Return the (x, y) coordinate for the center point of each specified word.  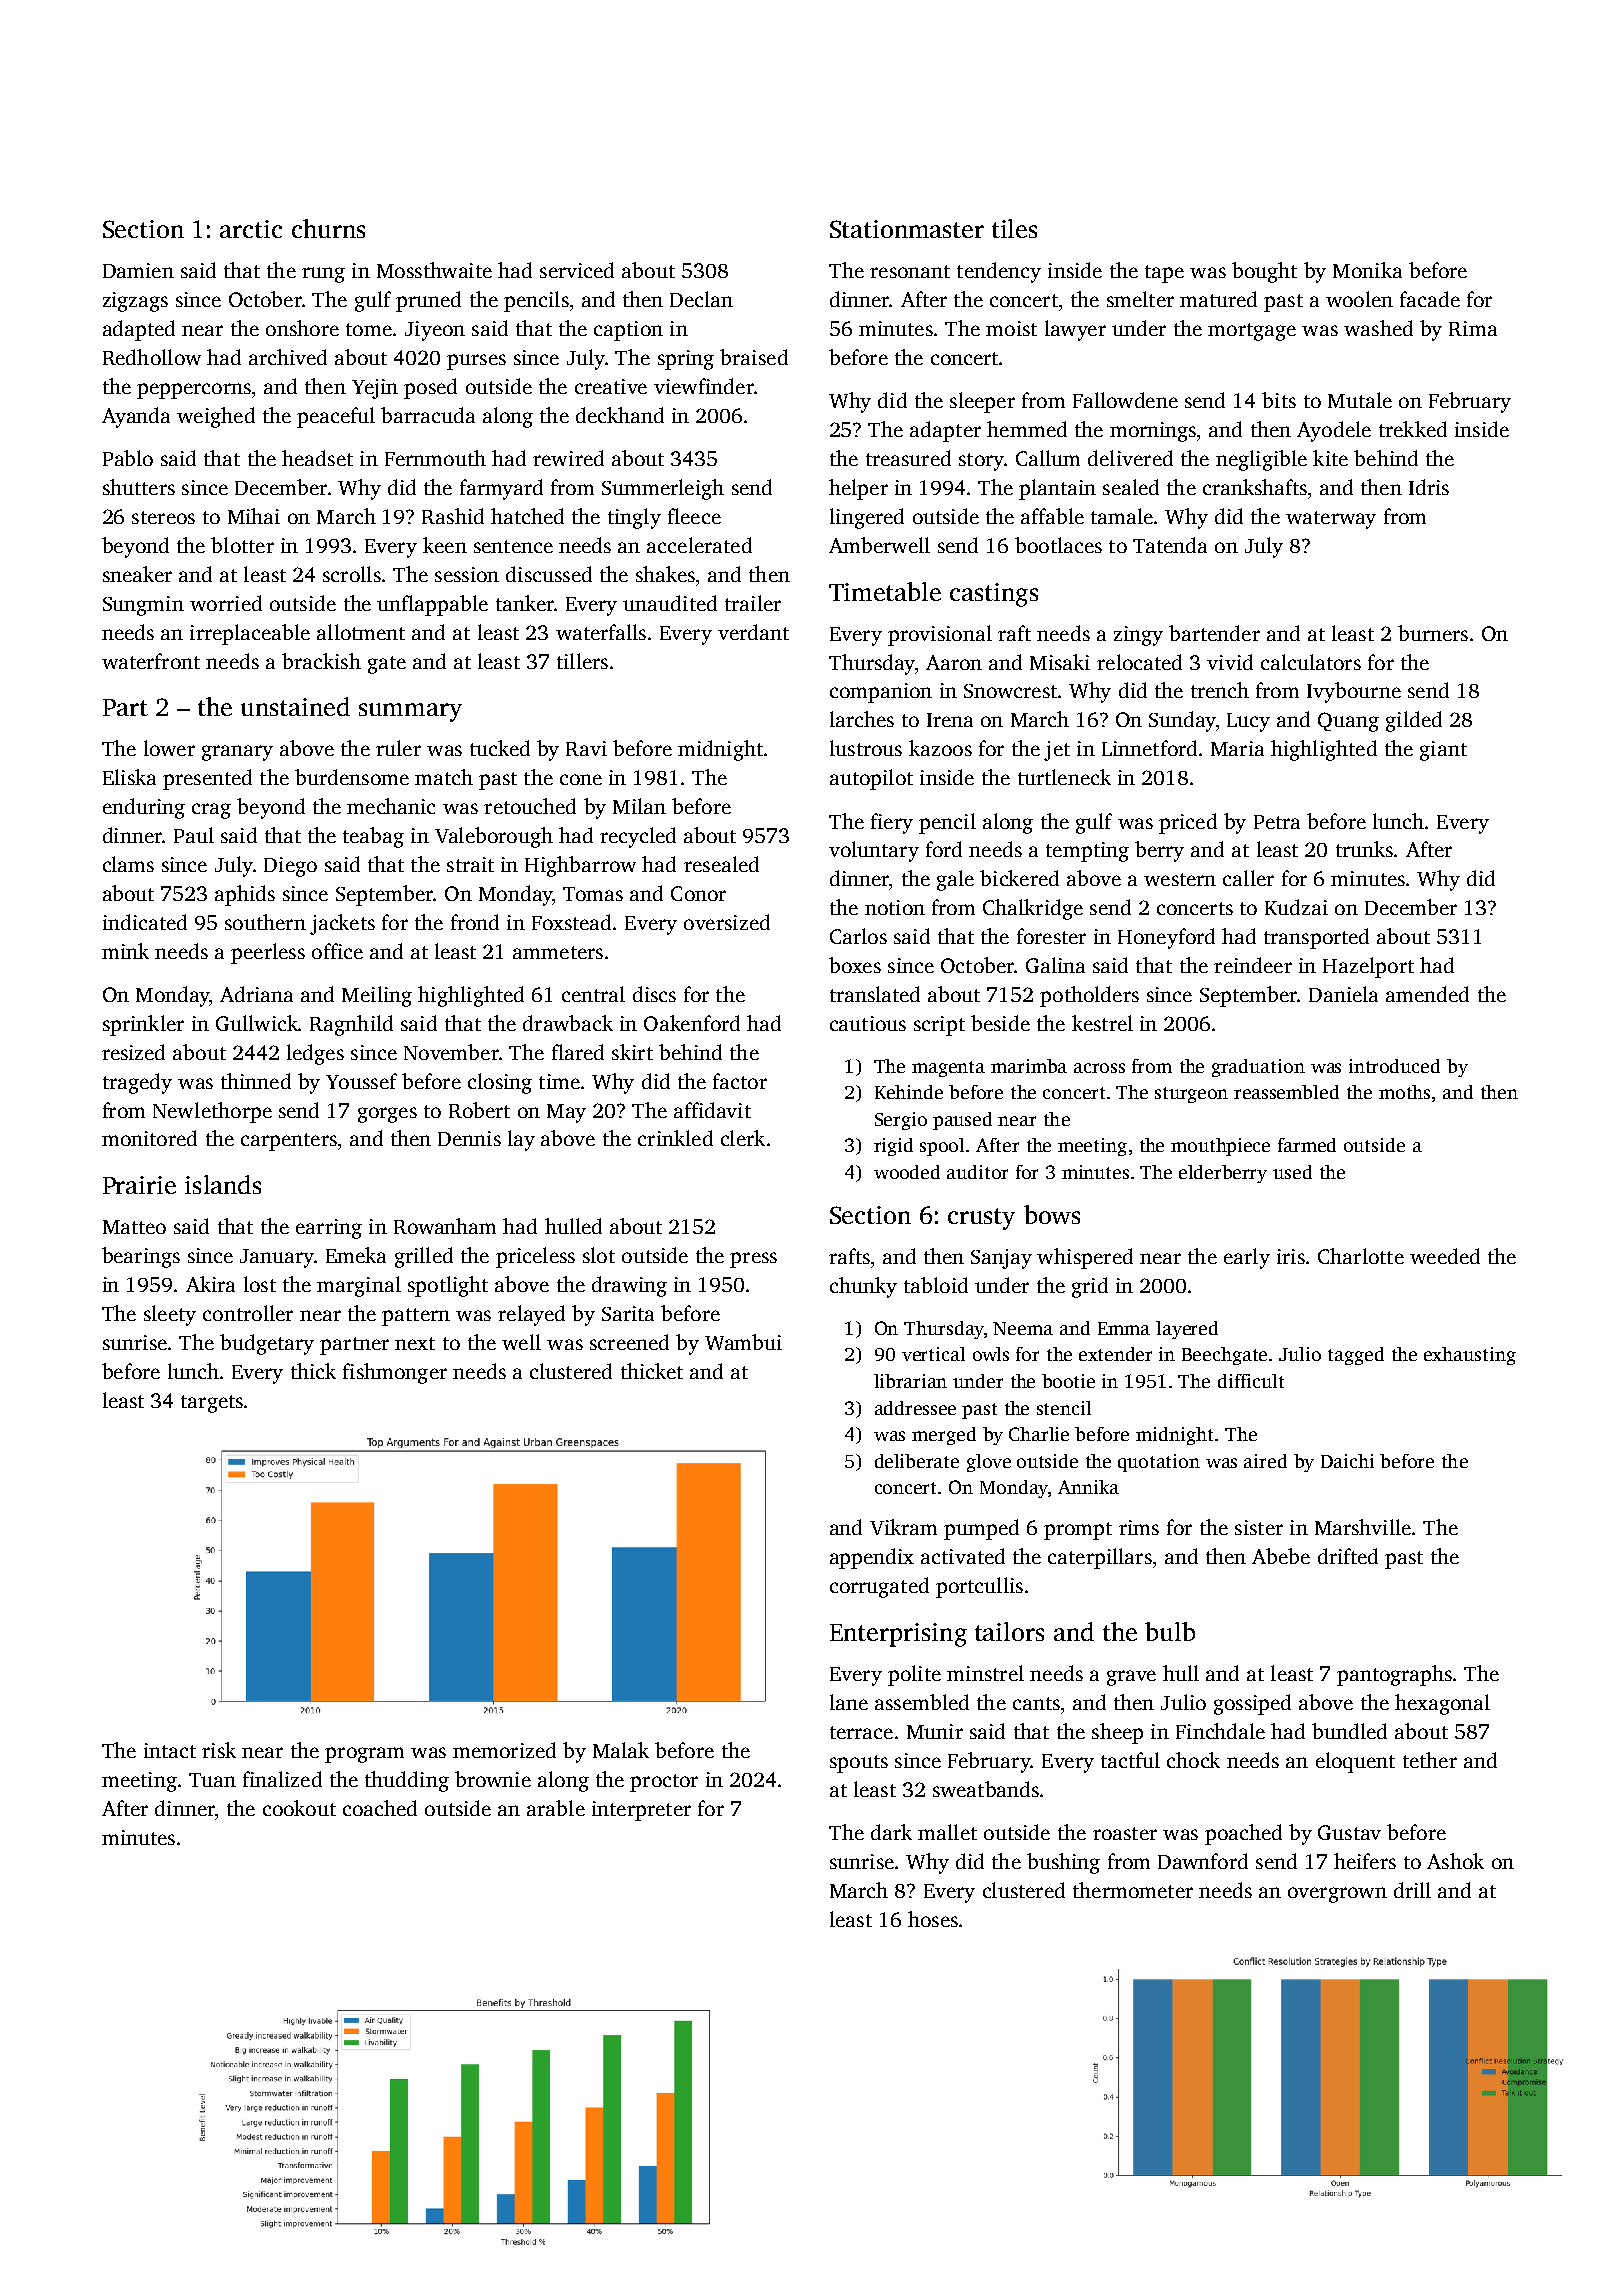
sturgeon (1191, 1095)
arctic (251, 229)
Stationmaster (907, 229)
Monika (1367, 270)
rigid (893, 1147)
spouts (859, 1764)
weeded (1445, 1256)
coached (380, 1808)
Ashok (1455, 1861)
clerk (743, 1138)
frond (475, 922)
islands (223, 1184)
